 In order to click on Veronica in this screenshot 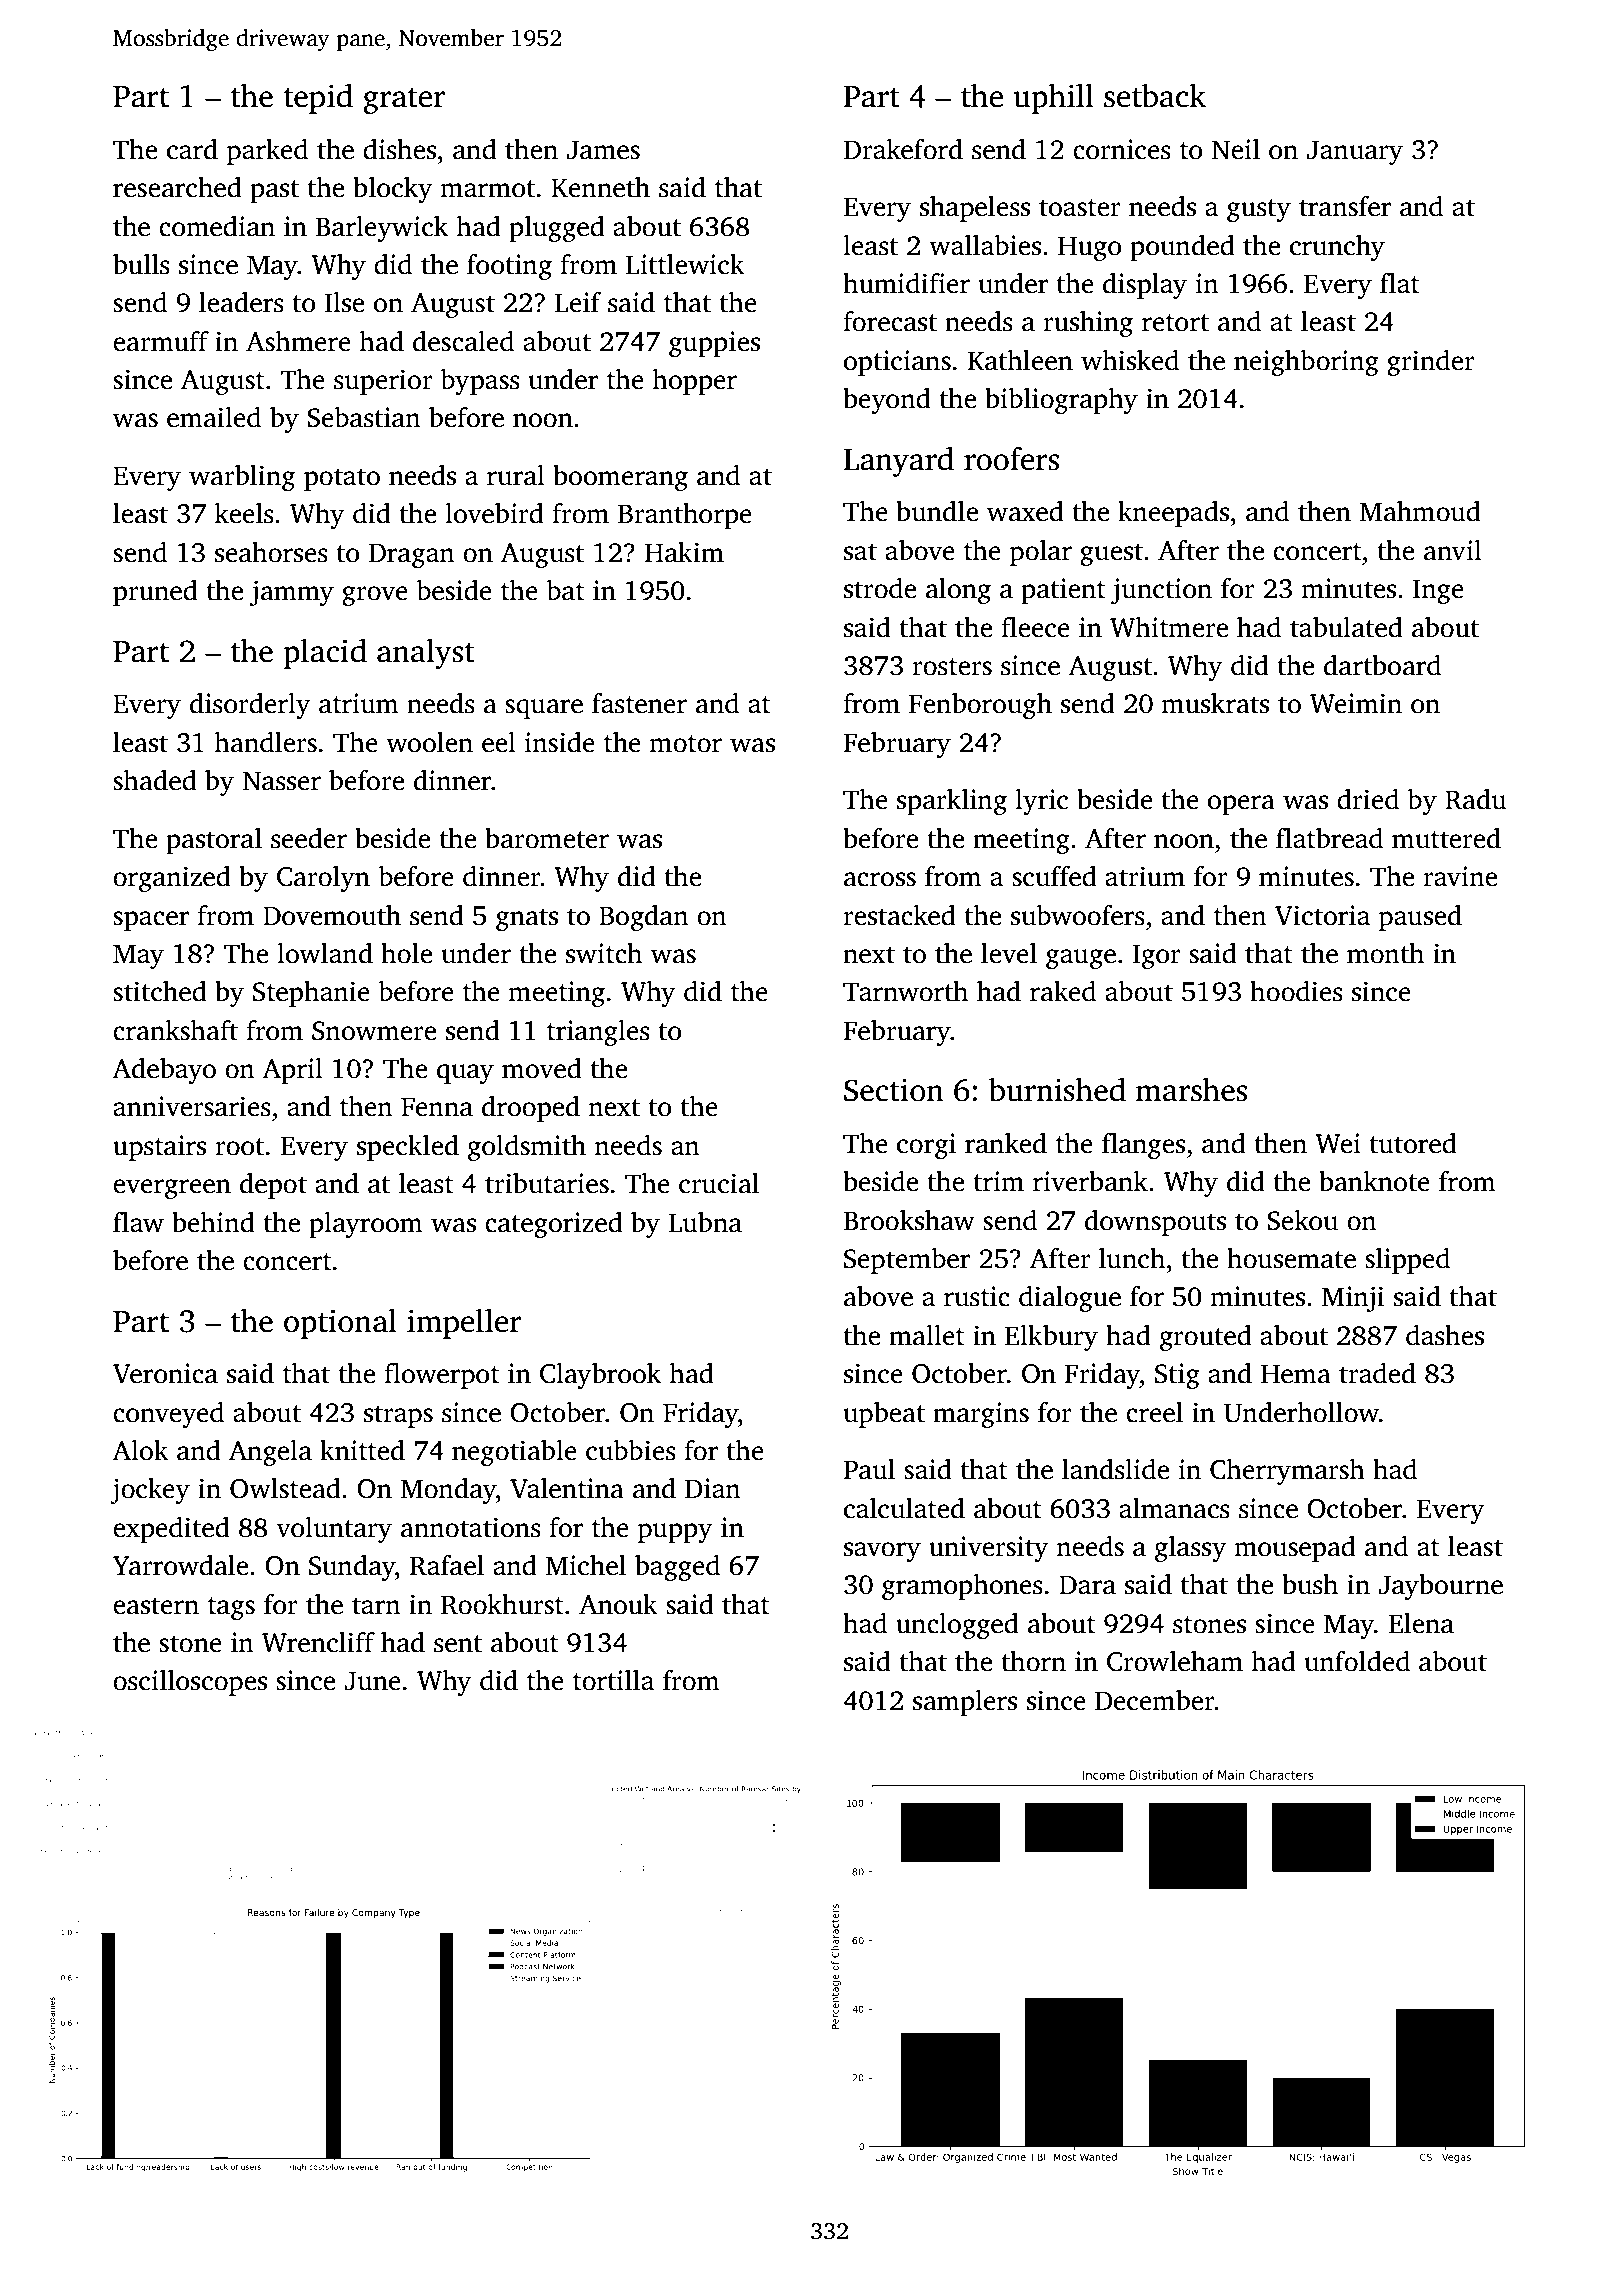, I will do `click(165, 1373)`.
